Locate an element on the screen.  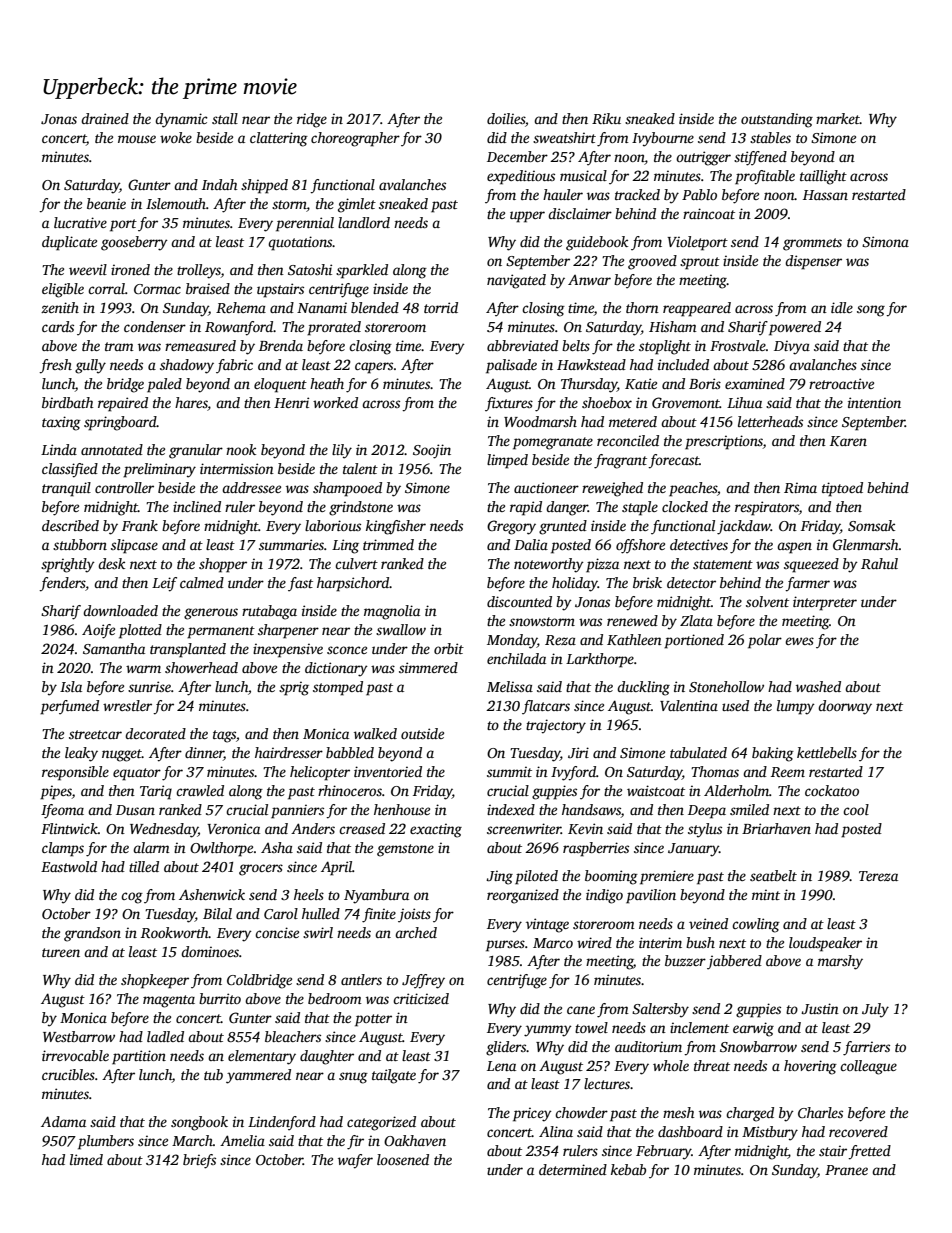
Pranee is located at coordinates (846, 1170).
